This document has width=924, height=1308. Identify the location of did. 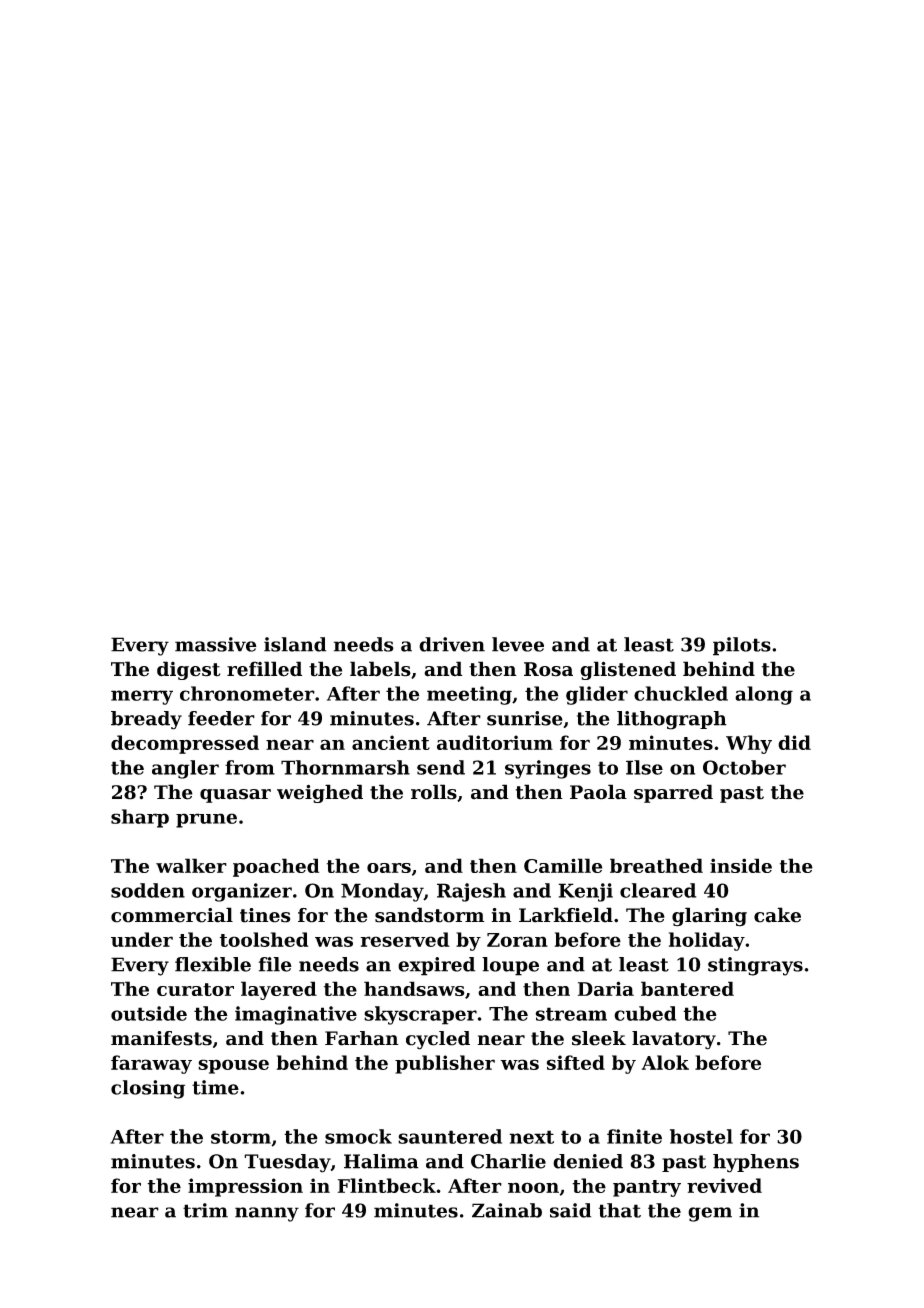
(794, 742).
